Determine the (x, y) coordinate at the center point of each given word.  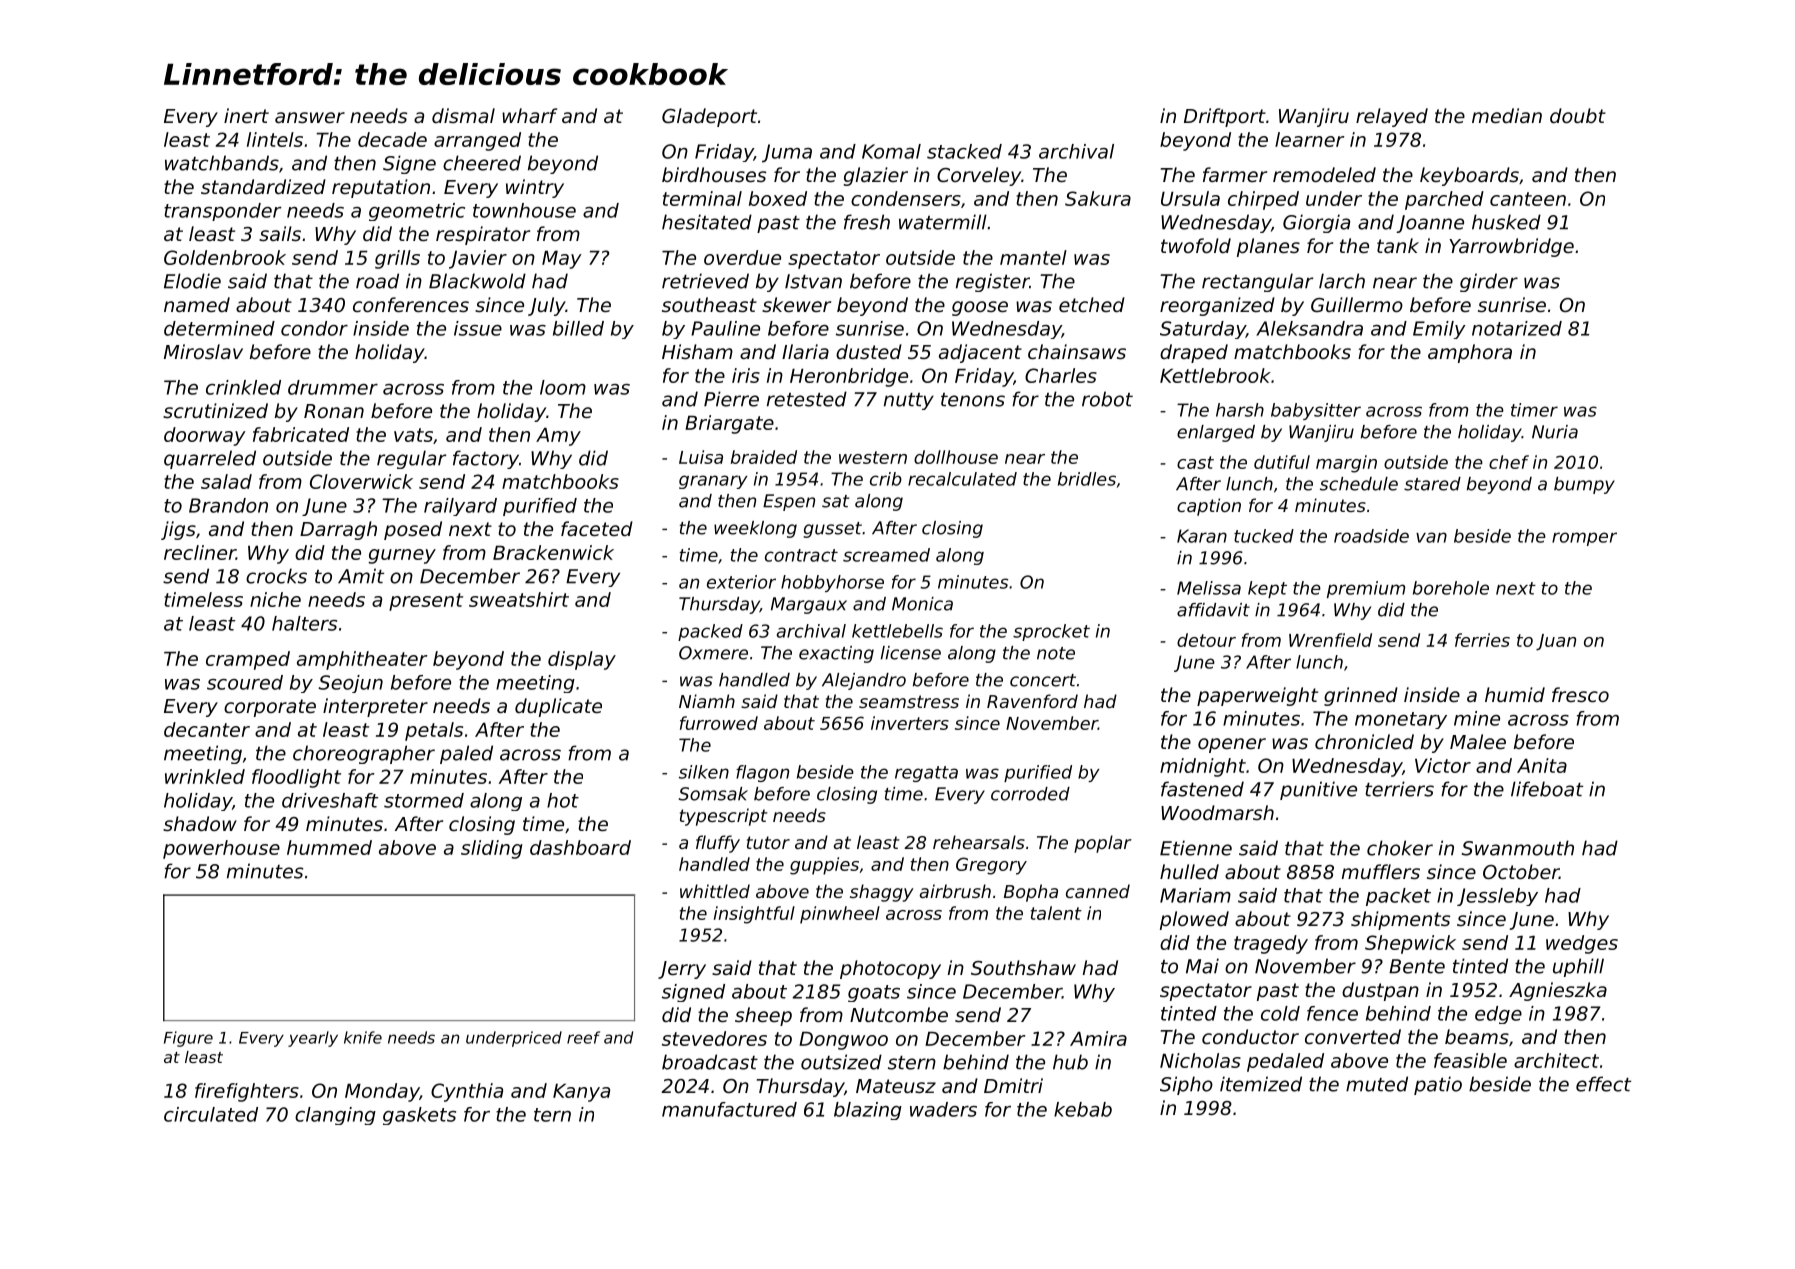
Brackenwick (553, 552)
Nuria (1555, 432)
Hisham (697, 351)
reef (583, 1037)
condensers (906, 198)
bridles (1087, 479)
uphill (1578, 967)
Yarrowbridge (1511, 247)
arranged (477, 141)
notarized (1517, 328)
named (197, 304)
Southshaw (1023, 967)
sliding (492, 849)
